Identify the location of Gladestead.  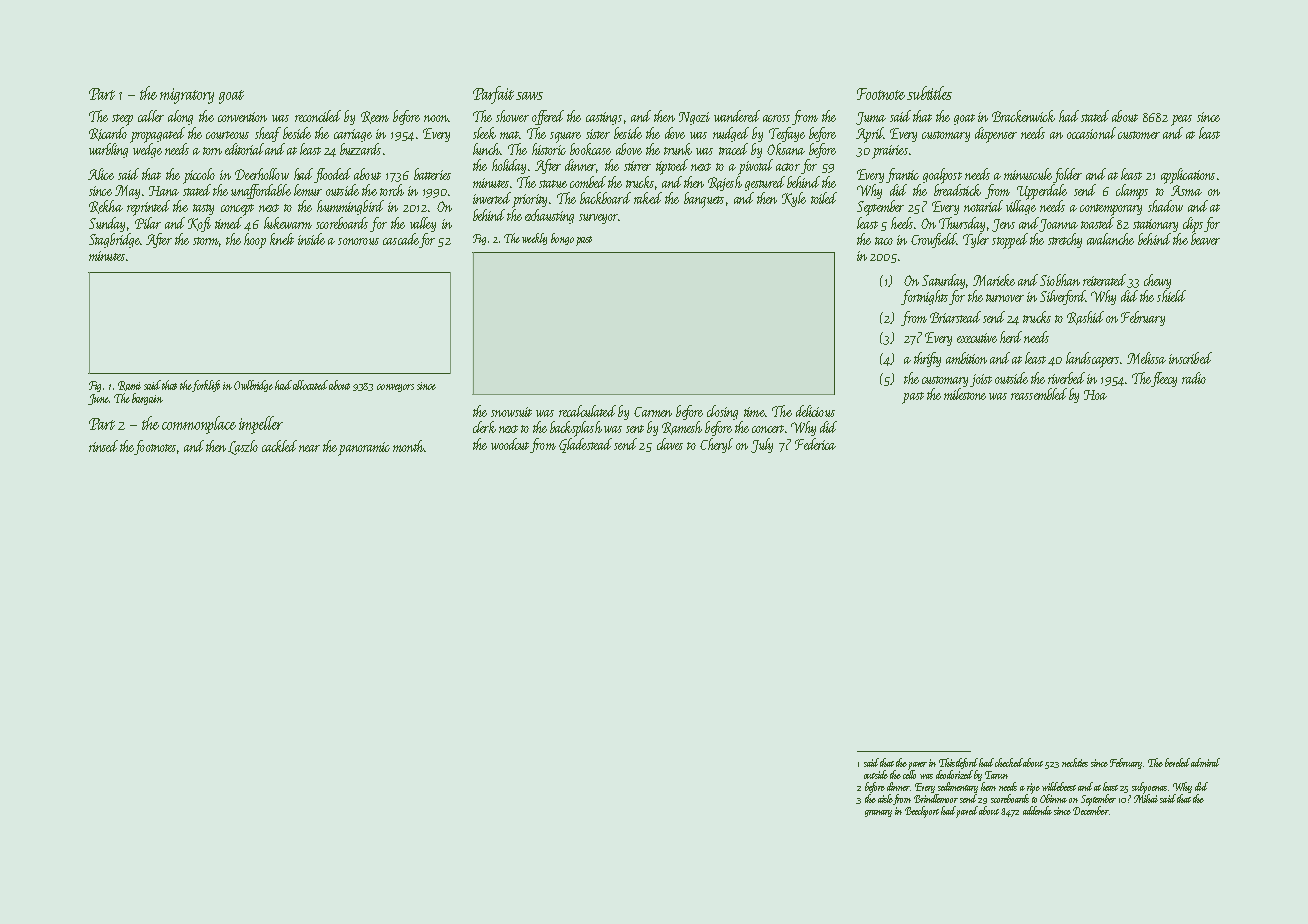
(585, 445).
